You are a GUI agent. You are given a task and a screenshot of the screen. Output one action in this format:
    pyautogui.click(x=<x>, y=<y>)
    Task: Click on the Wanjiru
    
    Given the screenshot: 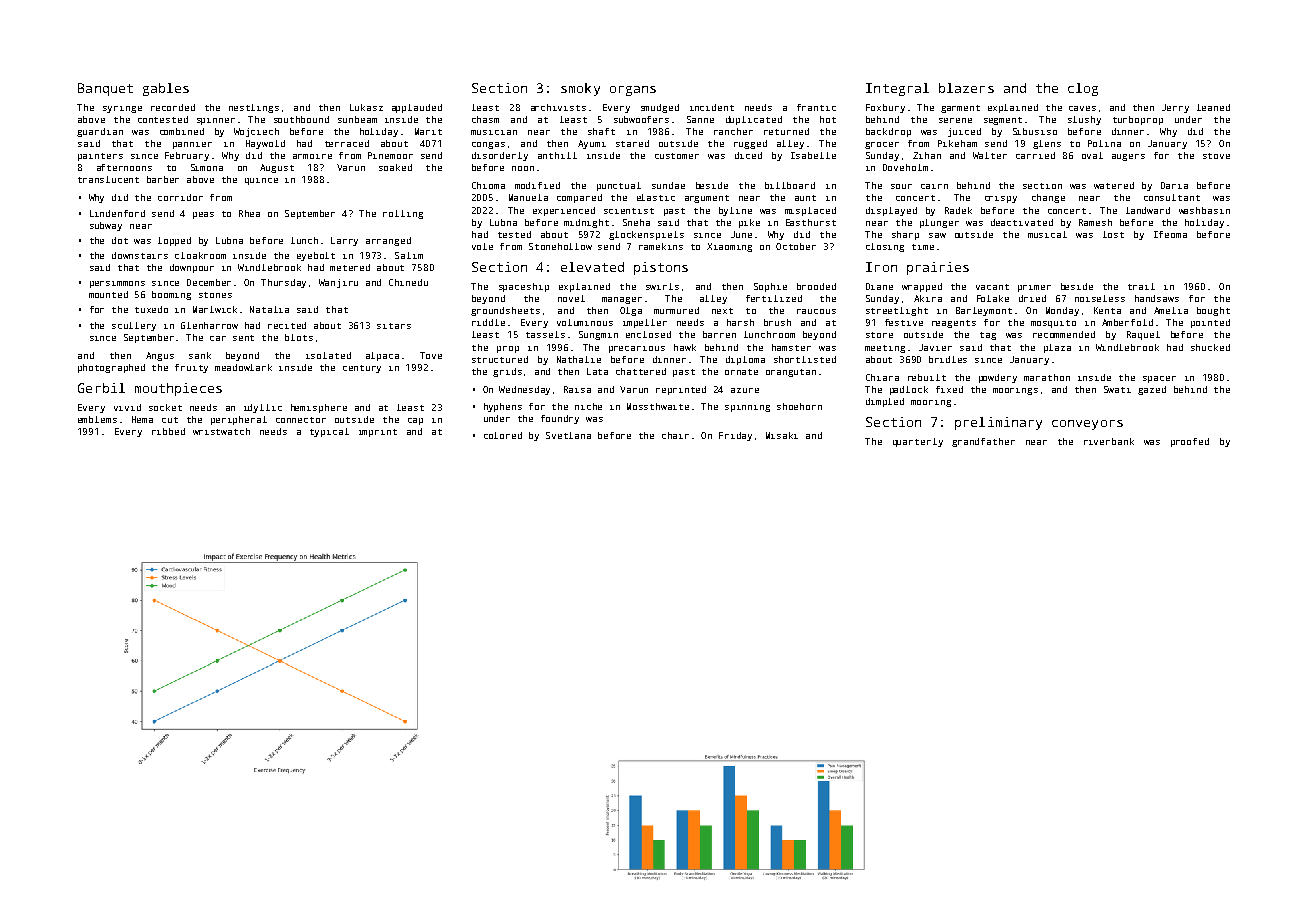 What is the action you would take?
    pyautogui.click(x=338, y=283)
